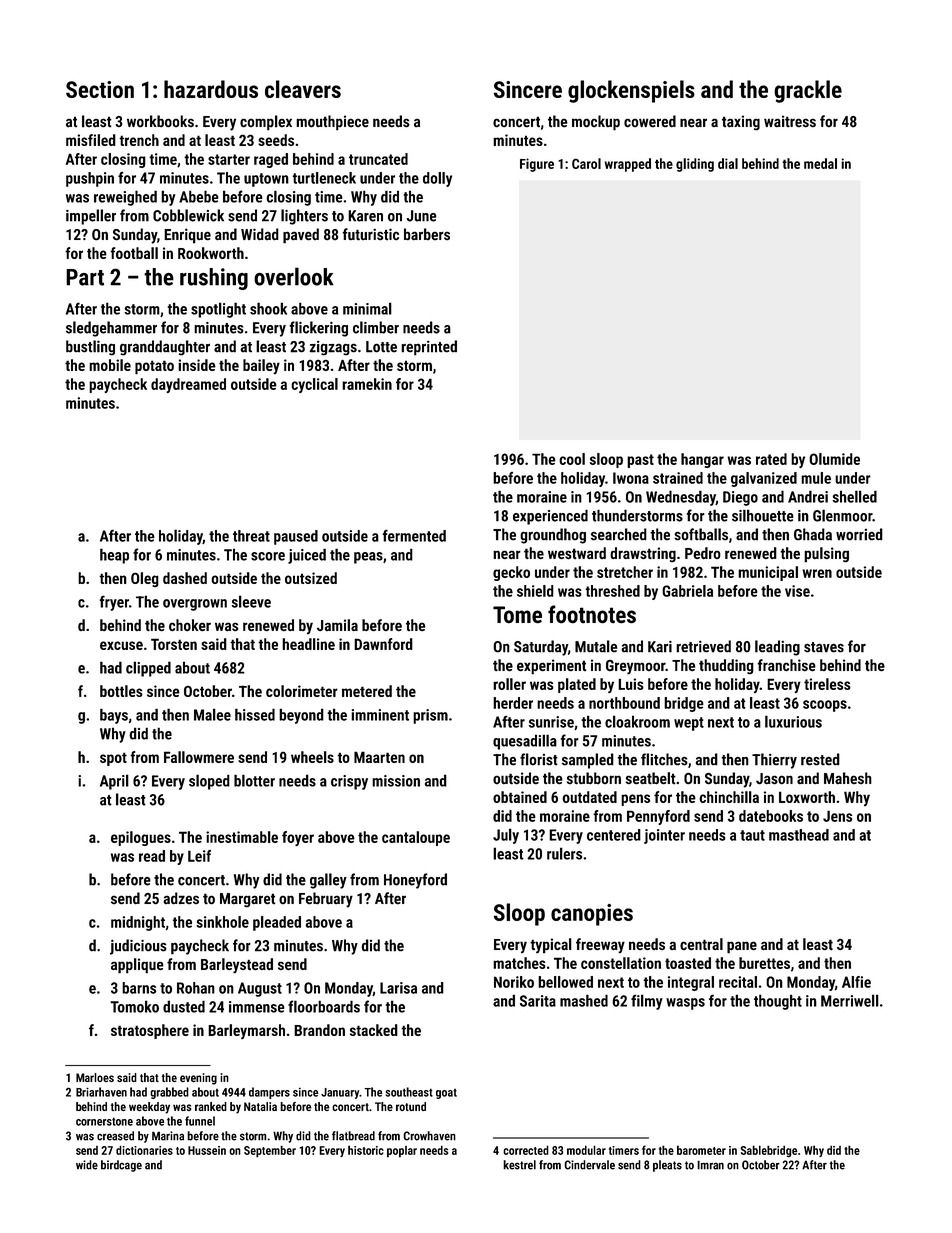 The image size is (952, 1233). I want to click on glockenspiels, so click(631, 91).
